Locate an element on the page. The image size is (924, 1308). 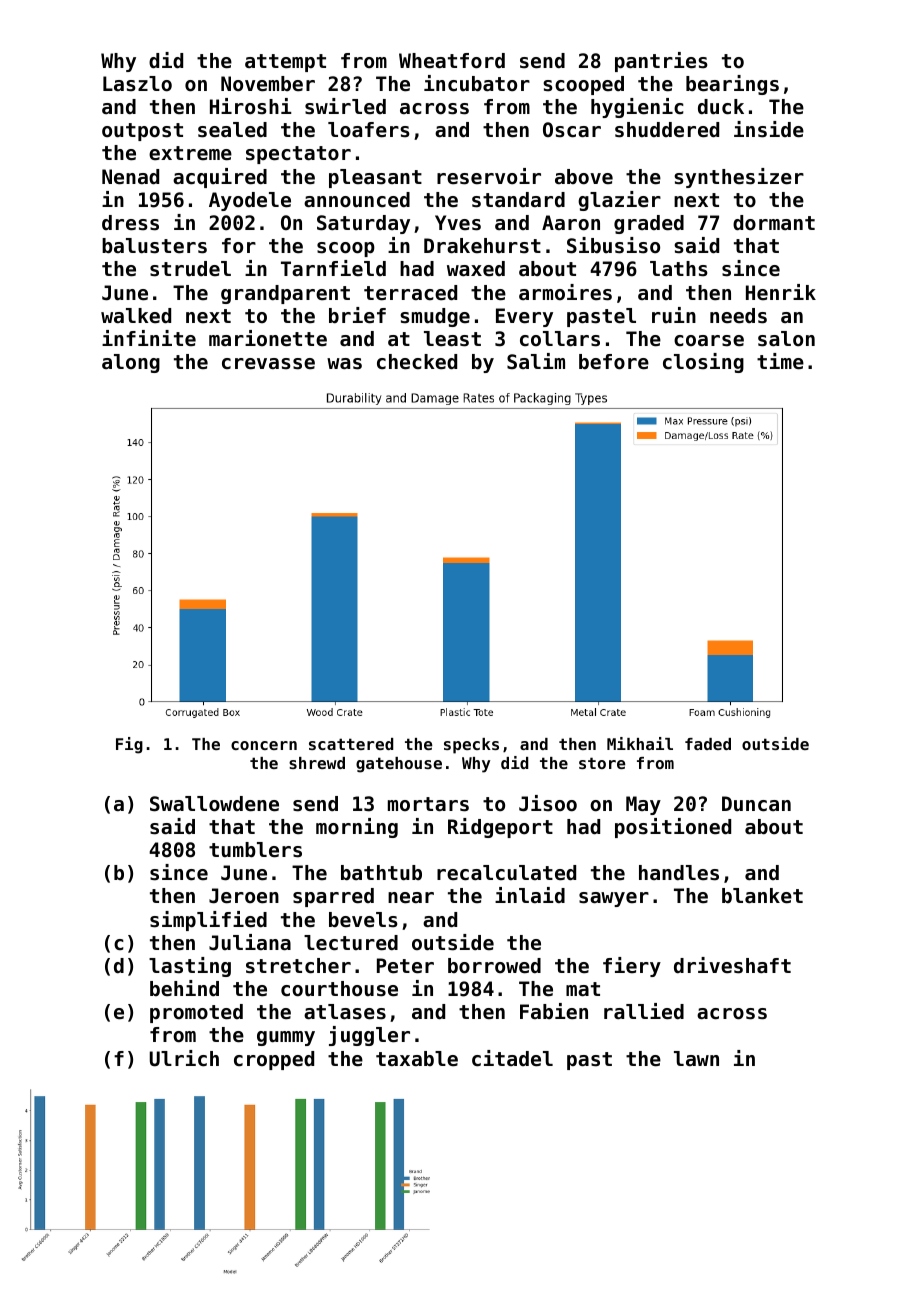
time is located at coordinates (780, 361).
